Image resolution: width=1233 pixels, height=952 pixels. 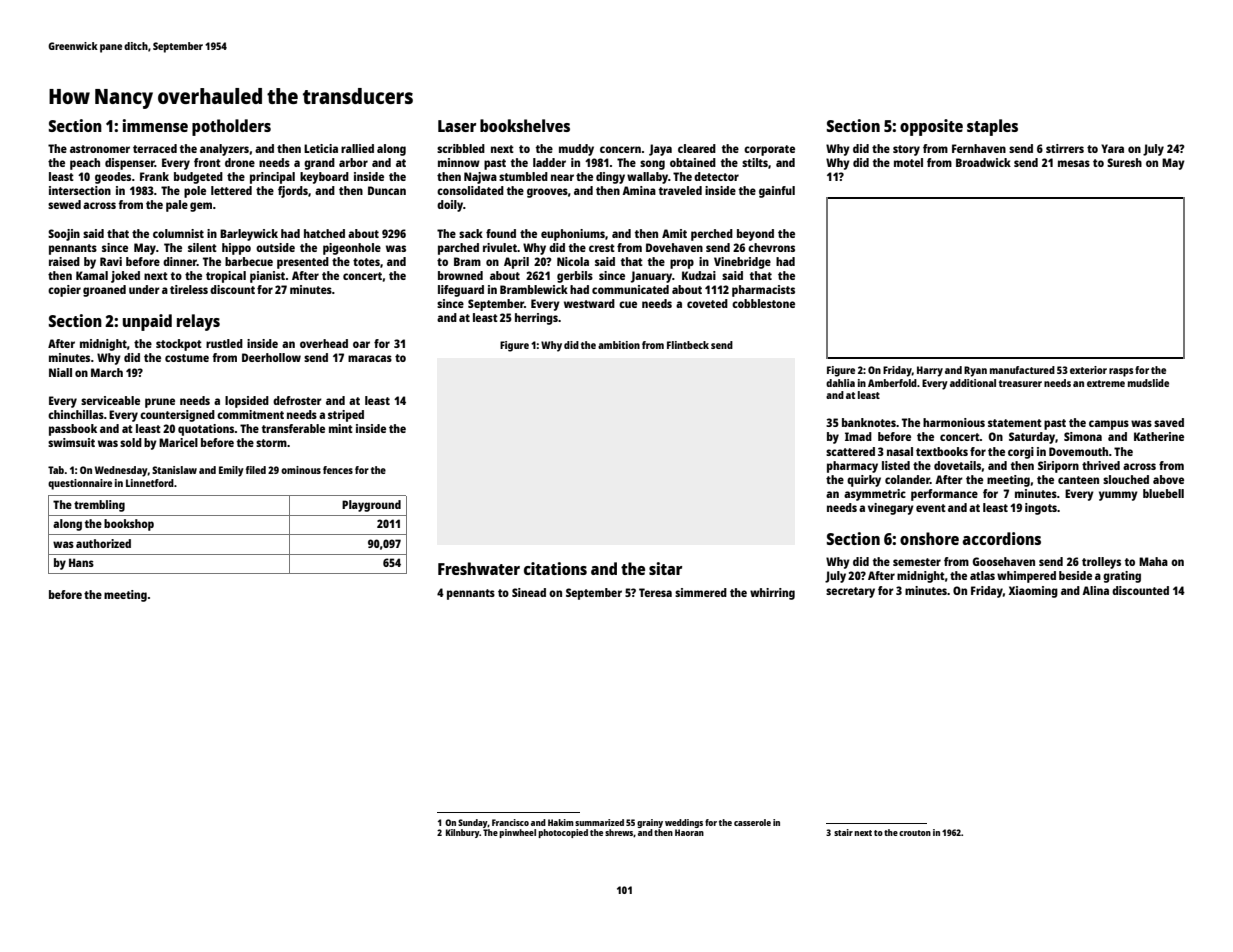 What do you see at coordinates (85, 164) in the screenshot?
I see `peach` at bounding box center [85, 164].
